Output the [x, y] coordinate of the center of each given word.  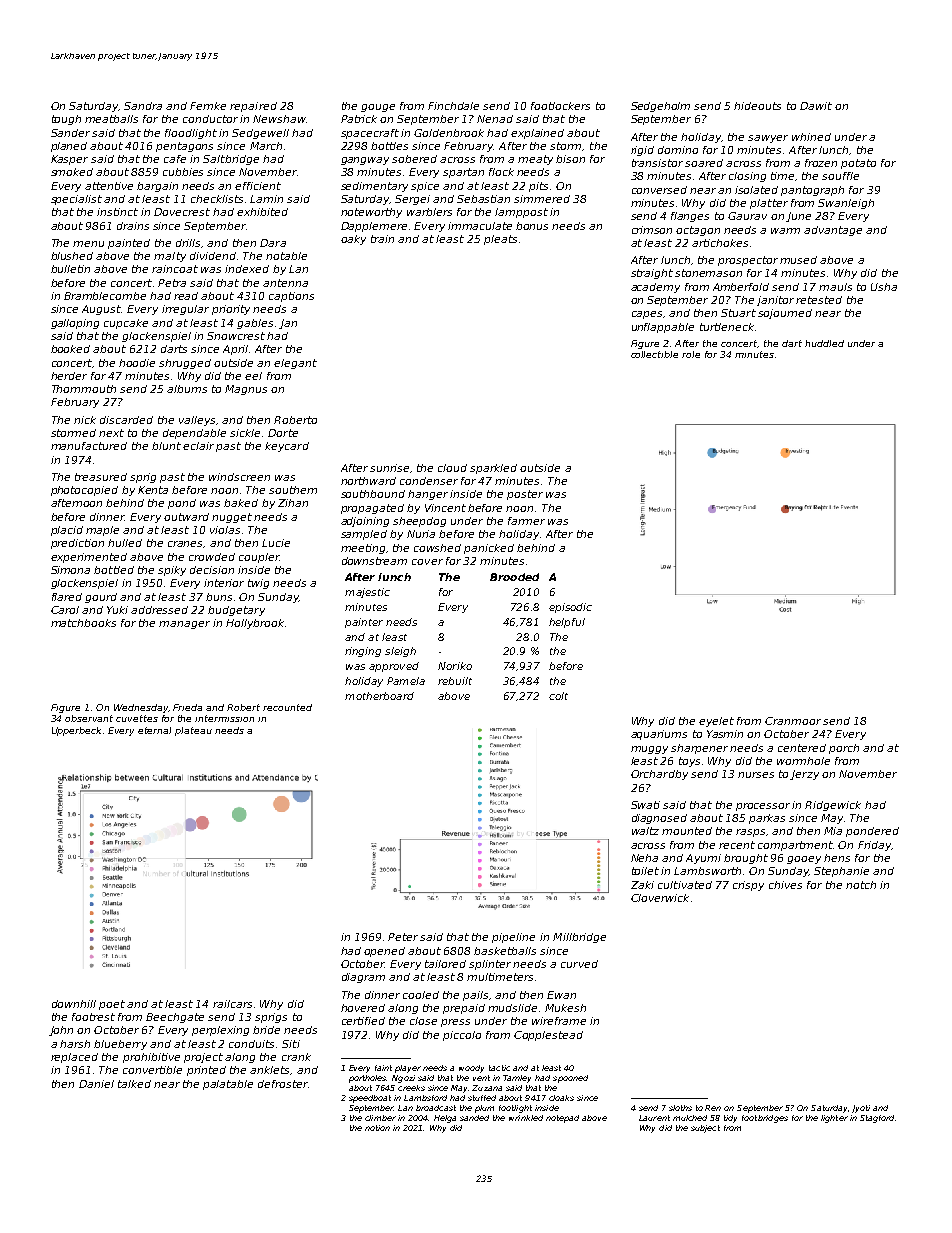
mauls [835, 287]
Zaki [642, 885]
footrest [93, 1017]
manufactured [89, 446]
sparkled [493, 469]
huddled [824, 343]
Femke [208, 106]
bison [570, 159]
